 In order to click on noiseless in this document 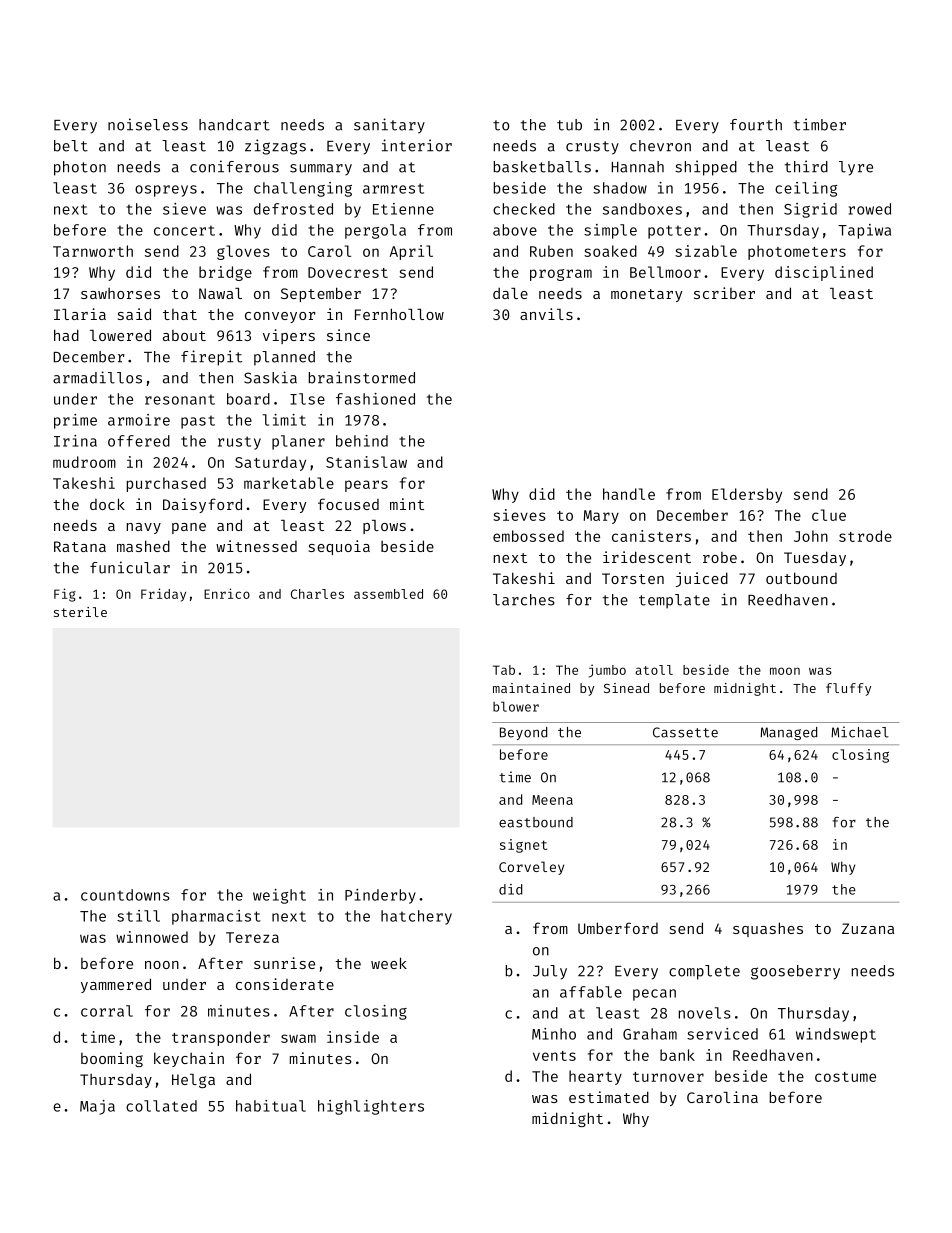, I will do `click(148, 124)`.
